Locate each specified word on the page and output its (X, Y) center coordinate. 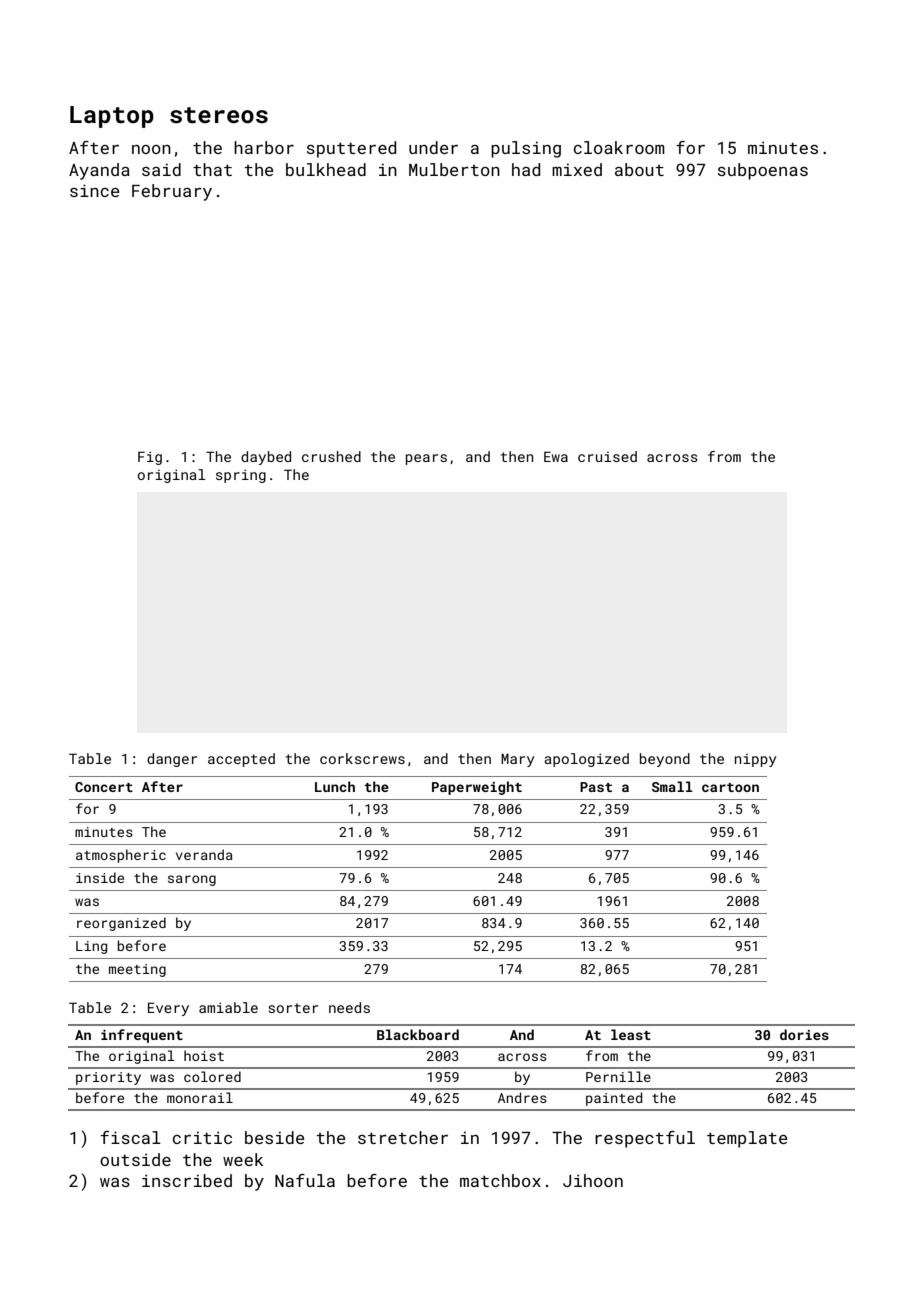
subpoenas (763, 171)
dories (804, 1034)
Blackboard (418, 1034)
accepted (241, 760)
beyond (665, 760)
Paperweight (477, 788)
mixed (577, 169)
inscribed (187, 1180)
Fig (150, 458)
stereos (219, 115)
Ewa (556, 456)
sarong (192, 880)
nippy (755, 760)
